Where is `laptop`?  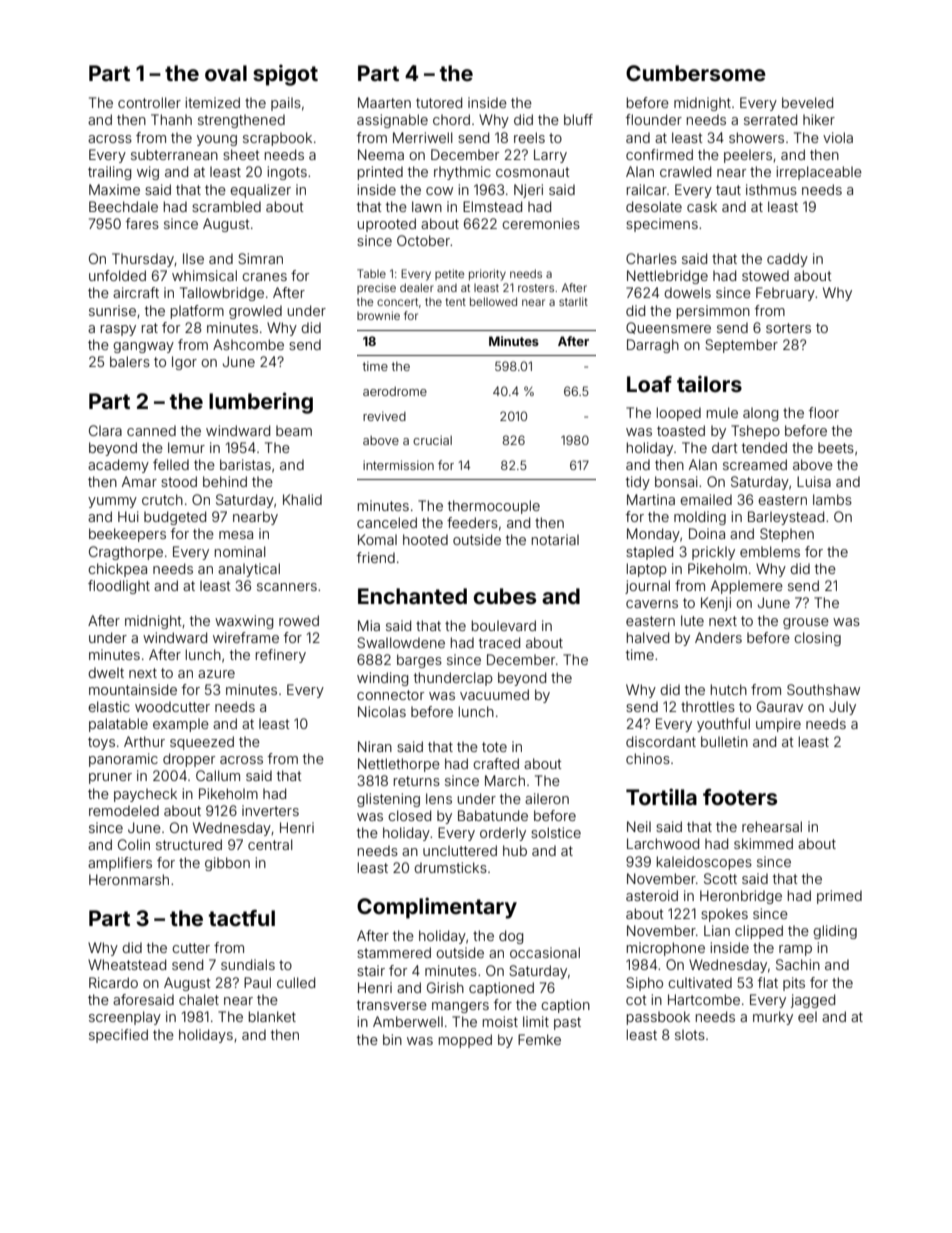 laptop is located at coordinates (647, 570).
